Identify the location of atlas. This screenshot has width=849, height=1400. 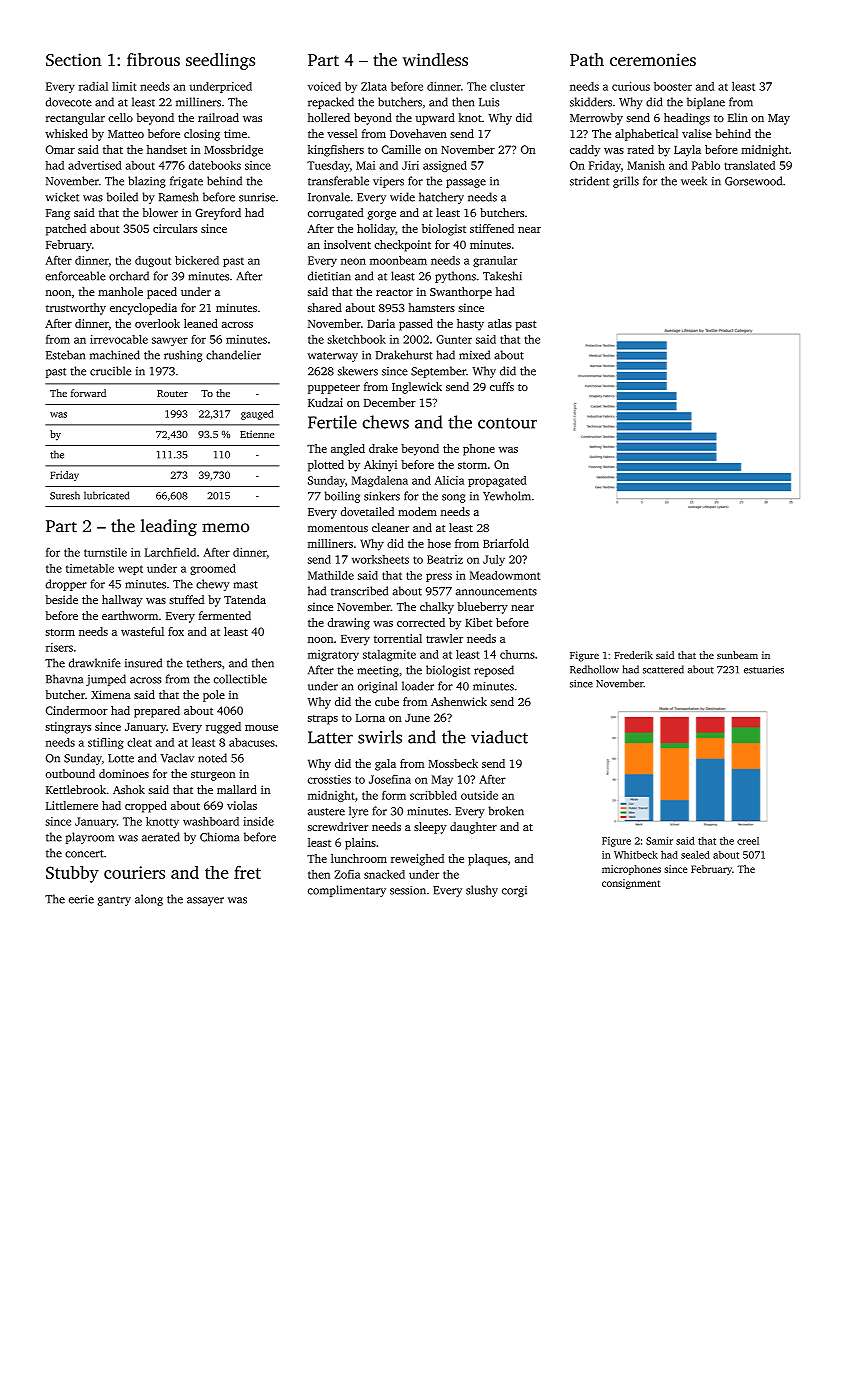
(500, 323).
